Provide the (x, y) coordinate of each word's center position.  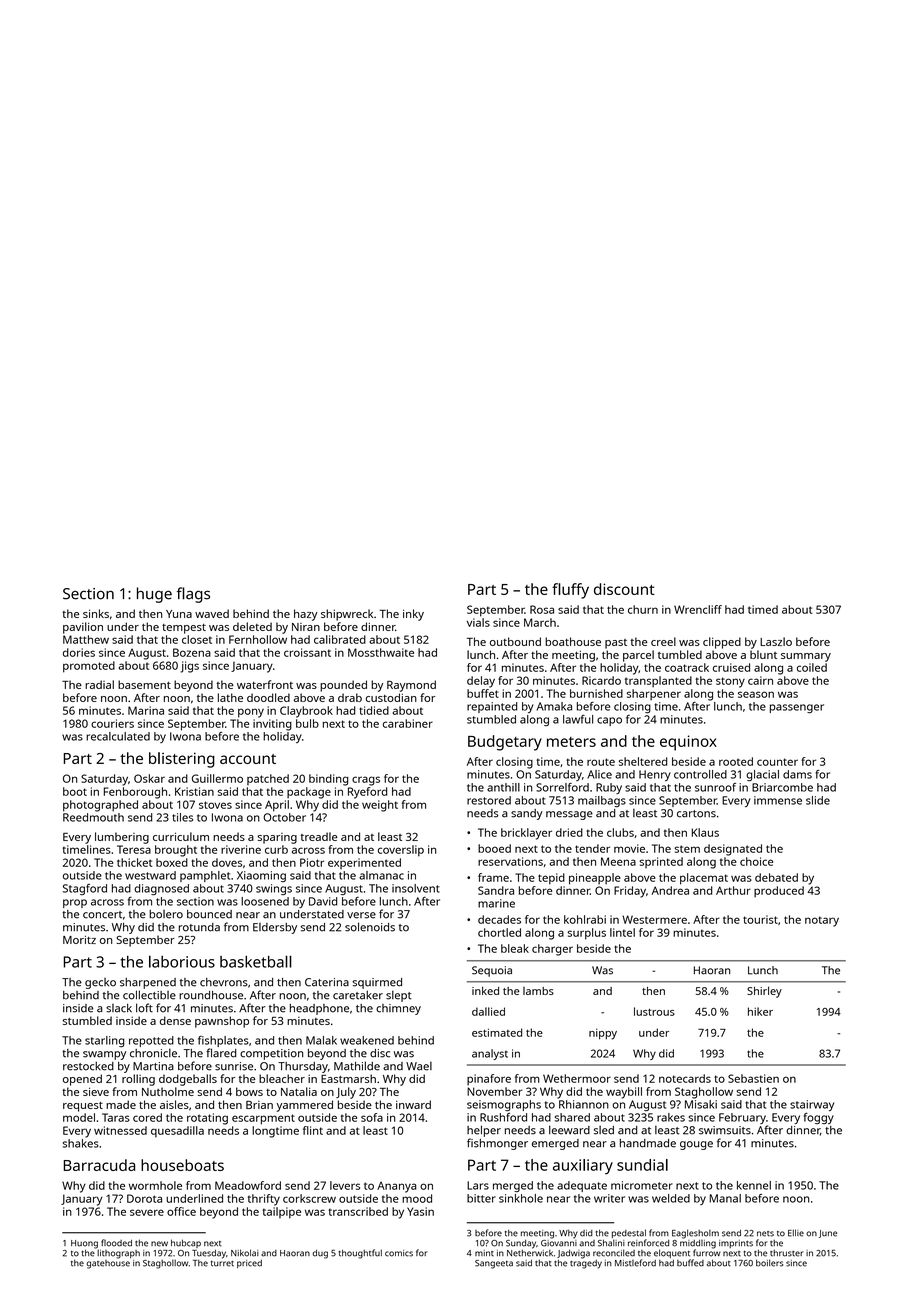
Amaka (554, 706)
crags (366, 781)
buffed (690, 1263)
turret (222, 1264)
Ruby (609, 788)
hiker (760, 1011)
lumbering (122, 838)
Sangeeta (494, 1264)
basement (144, 684)
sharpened (148, 983)
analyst (490, 1054)
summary (806, 657)
